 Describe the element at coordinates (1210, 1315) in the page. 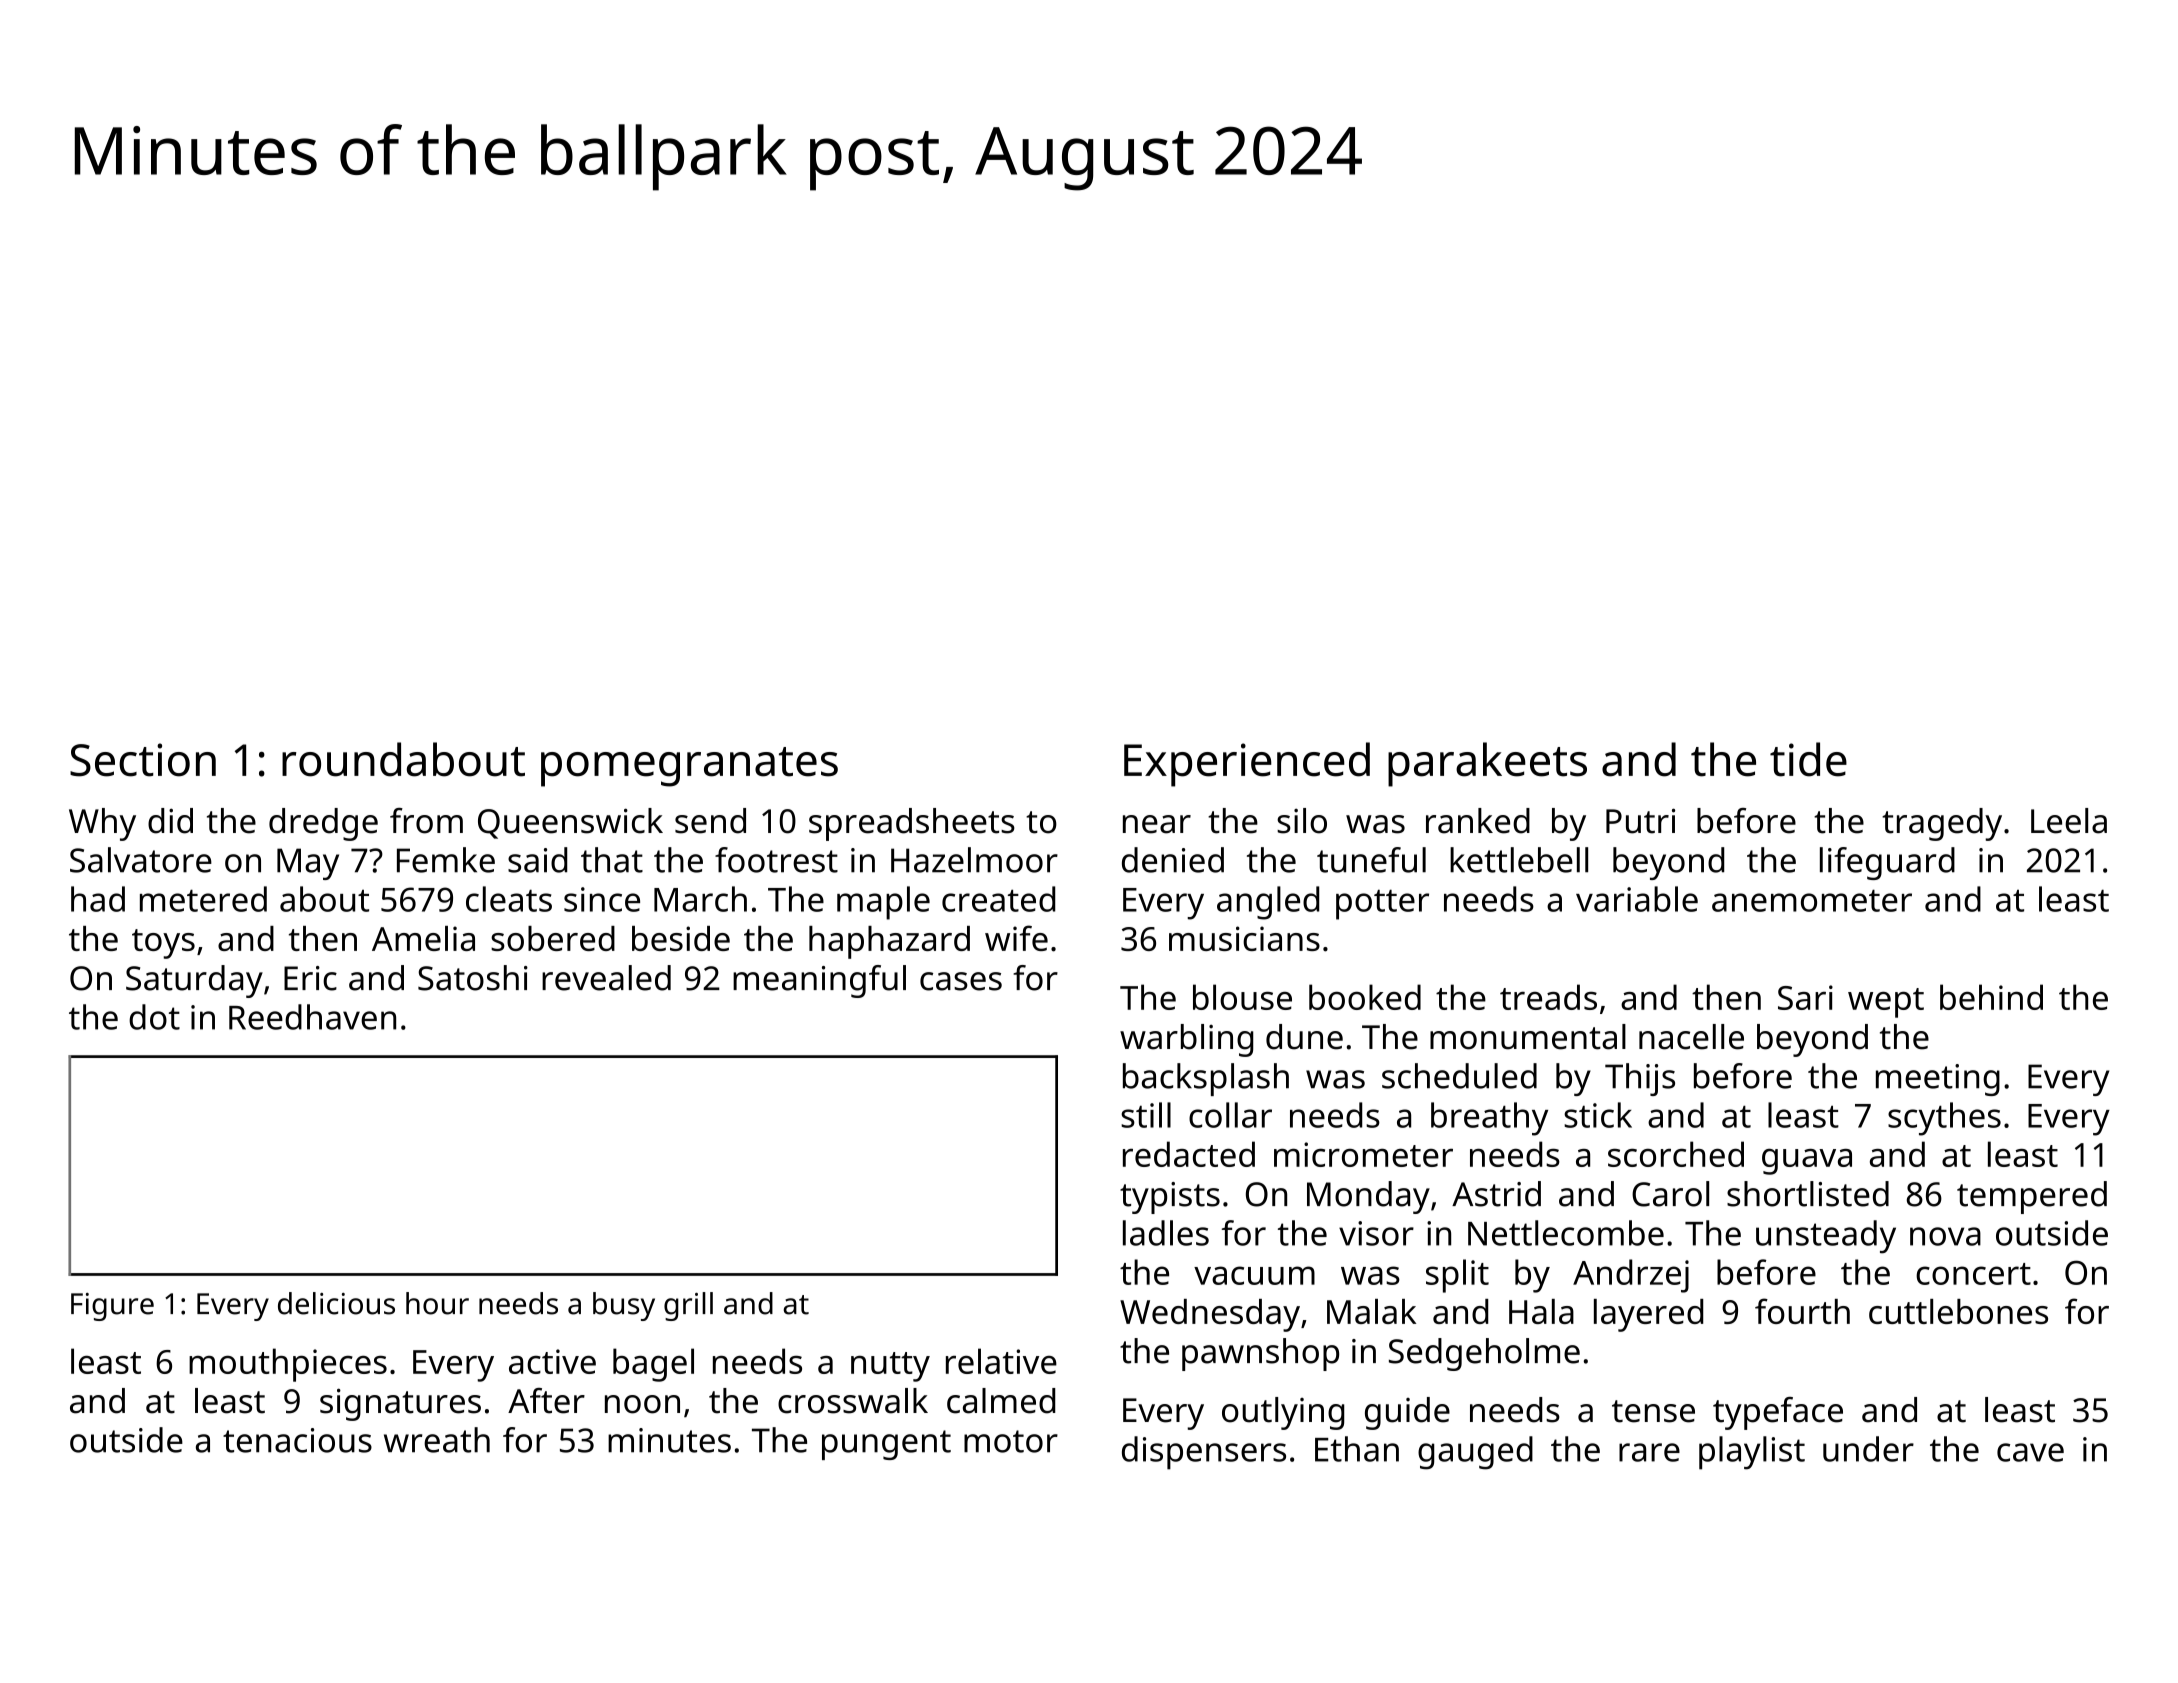

I see `Wednesday` at that location.
